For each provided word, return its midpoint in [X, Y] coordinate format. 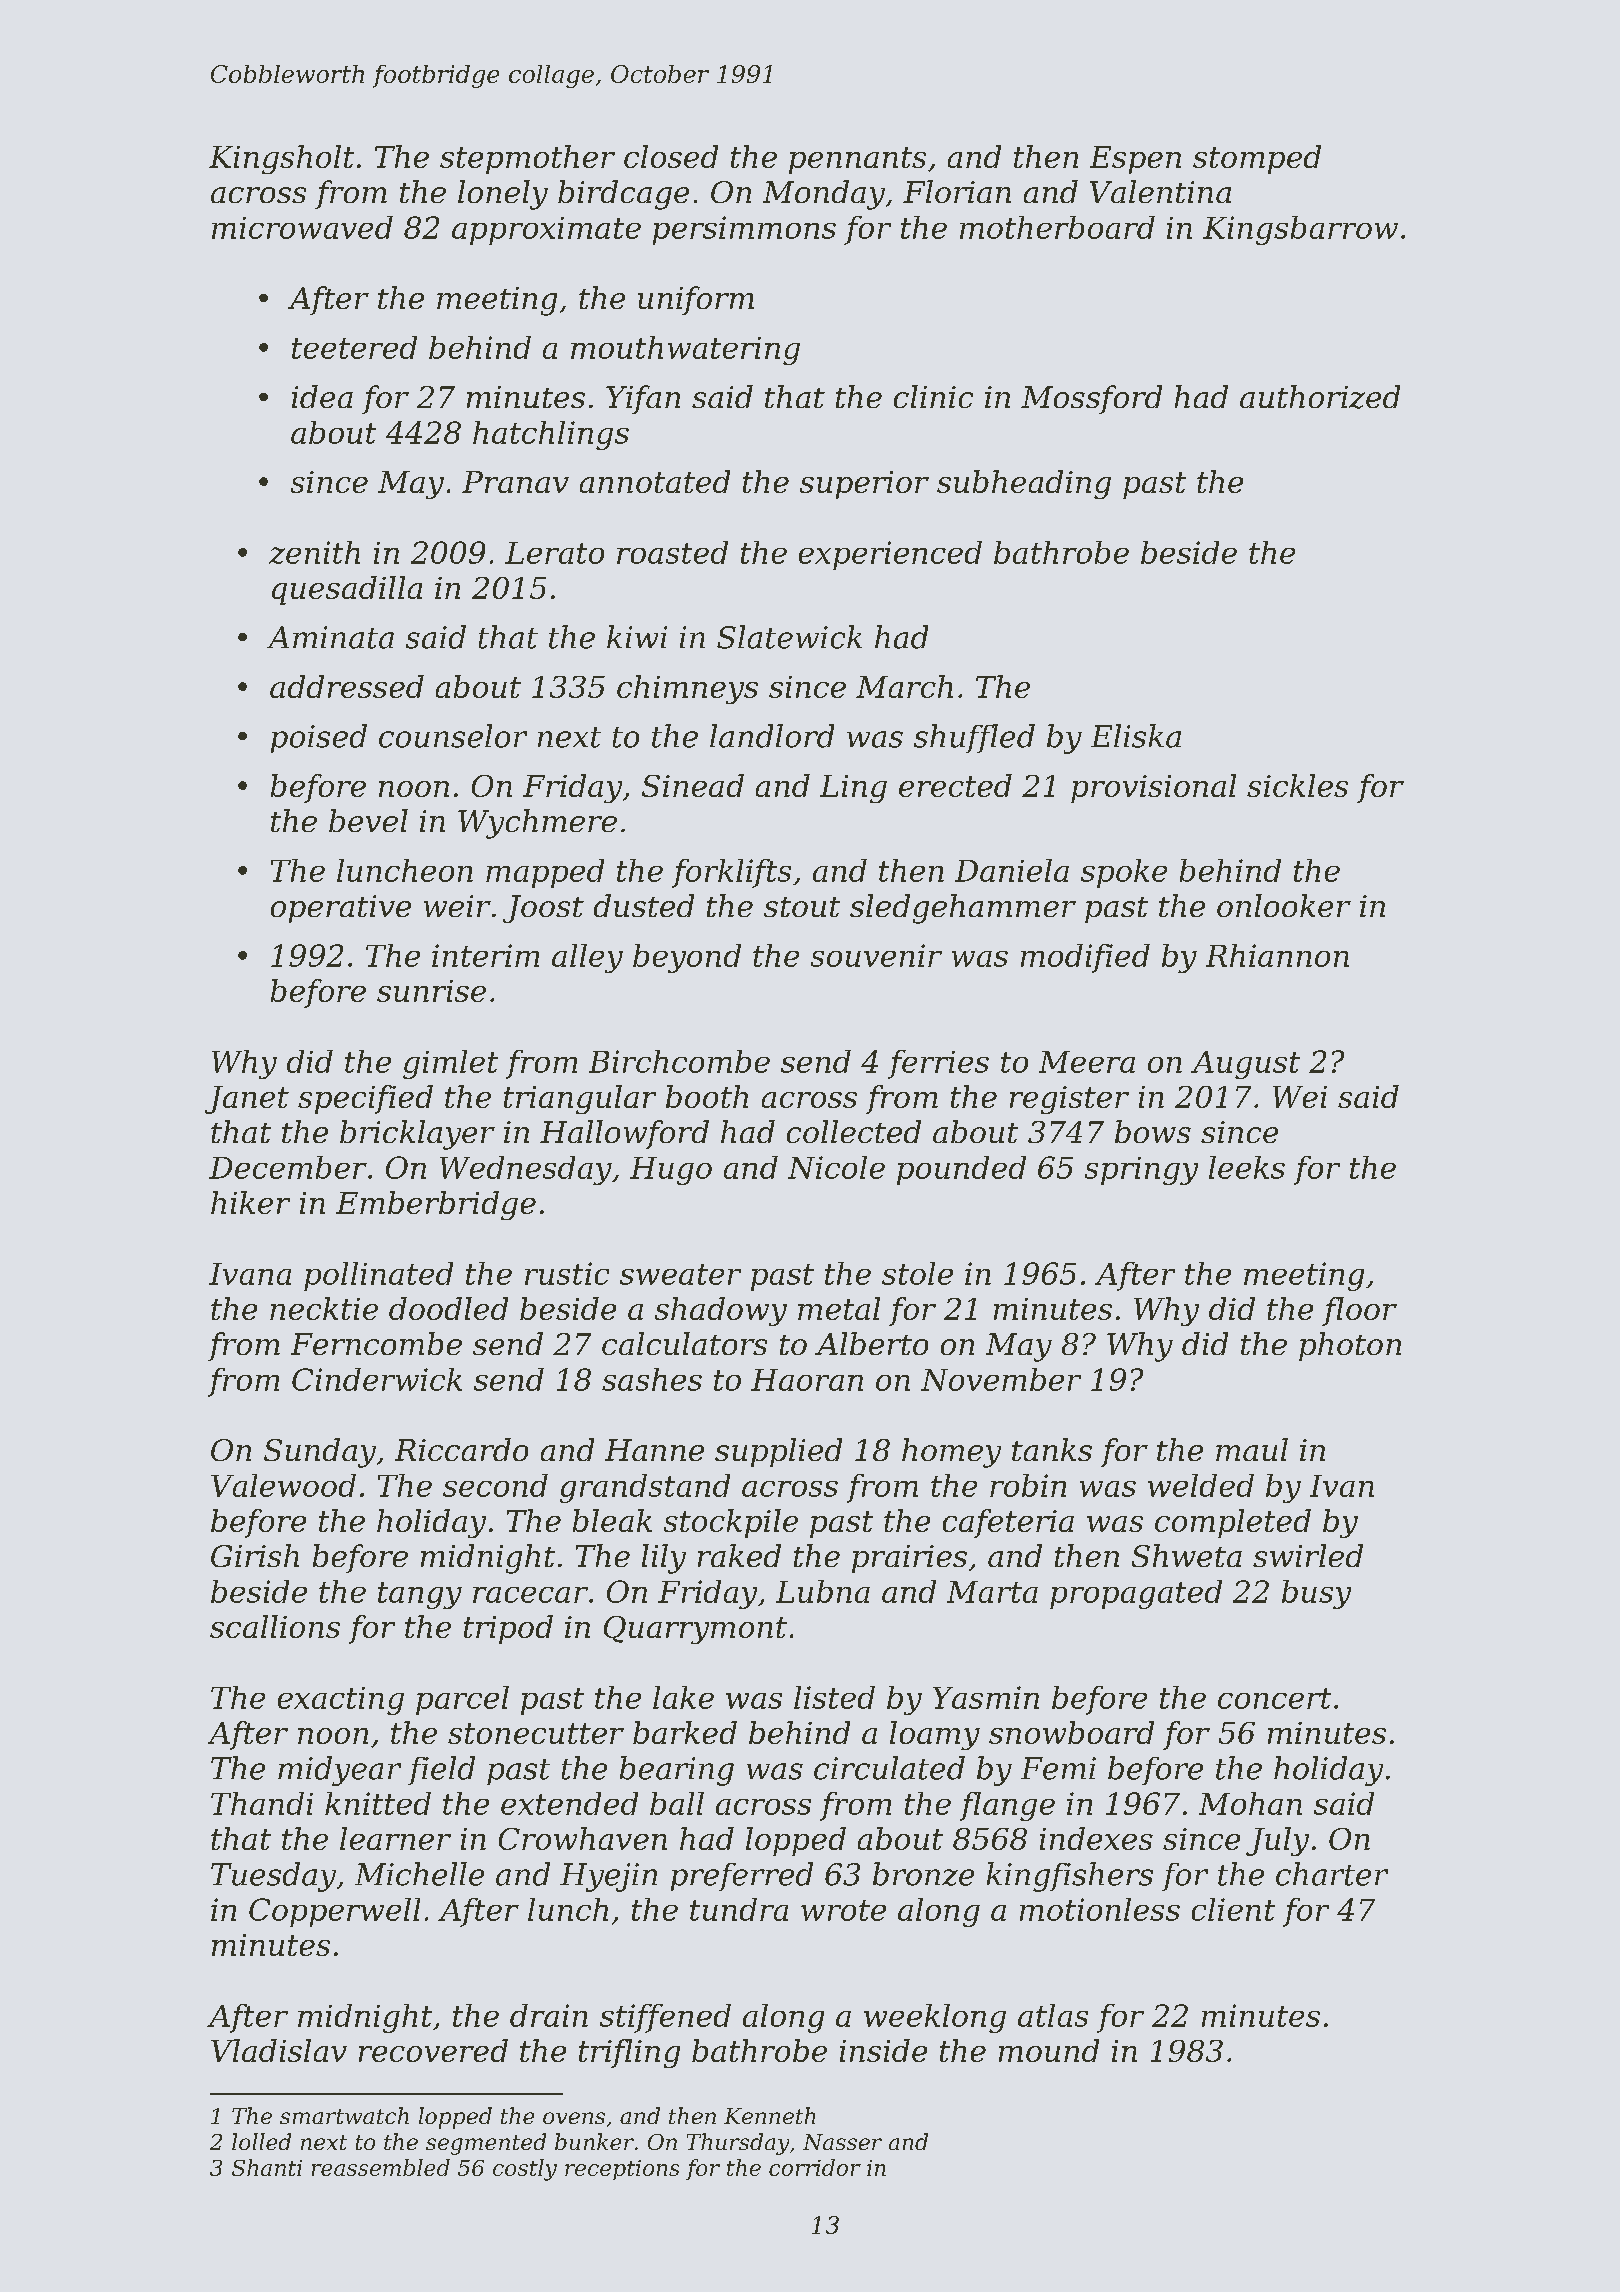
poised [319, 738]
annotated [655, 481]
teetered [354, 347]
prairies [909, 1559]
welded [1201, 1485]
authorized [1320, 397]
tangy [420, 1595]
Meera [1087, 1062]
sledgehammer [963, 909]
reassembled [381, 2167]
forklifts [731, 873]
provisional [1153, 788]
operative [341, 909]
